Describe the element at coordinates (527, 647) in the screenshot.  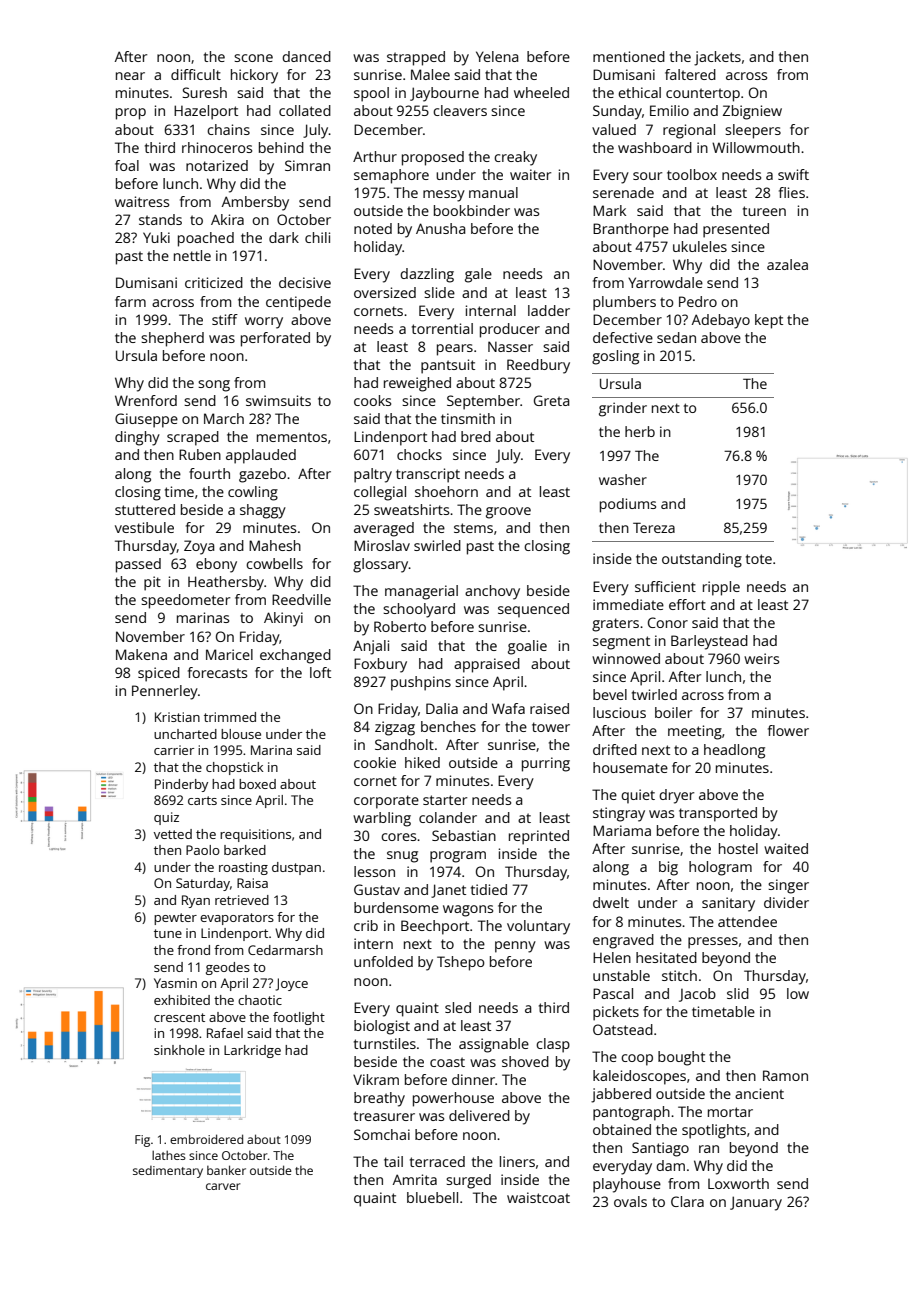
I see `goalie` at that location.
